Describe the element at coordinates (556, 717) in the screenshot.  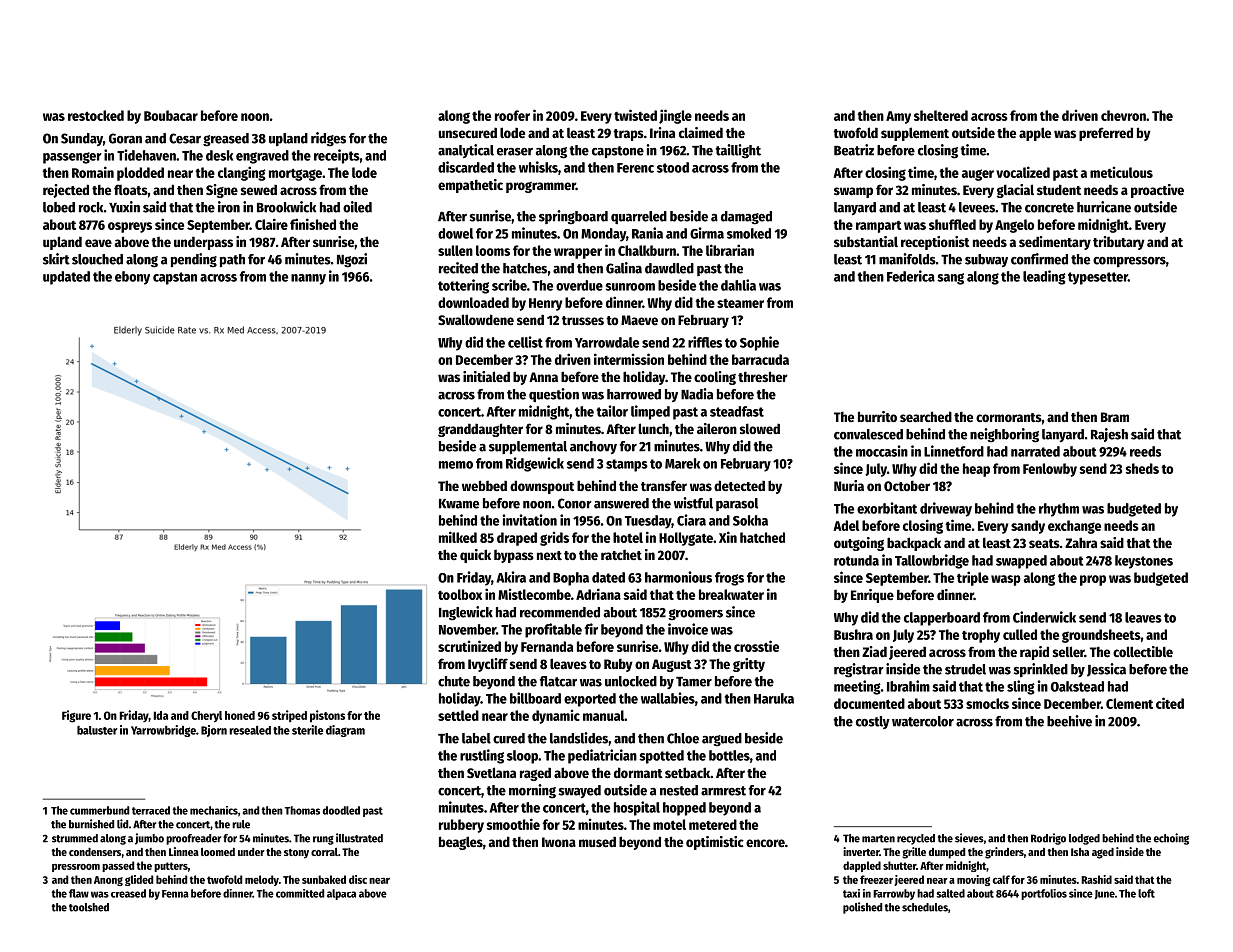
I see `dynamic` at that location.
